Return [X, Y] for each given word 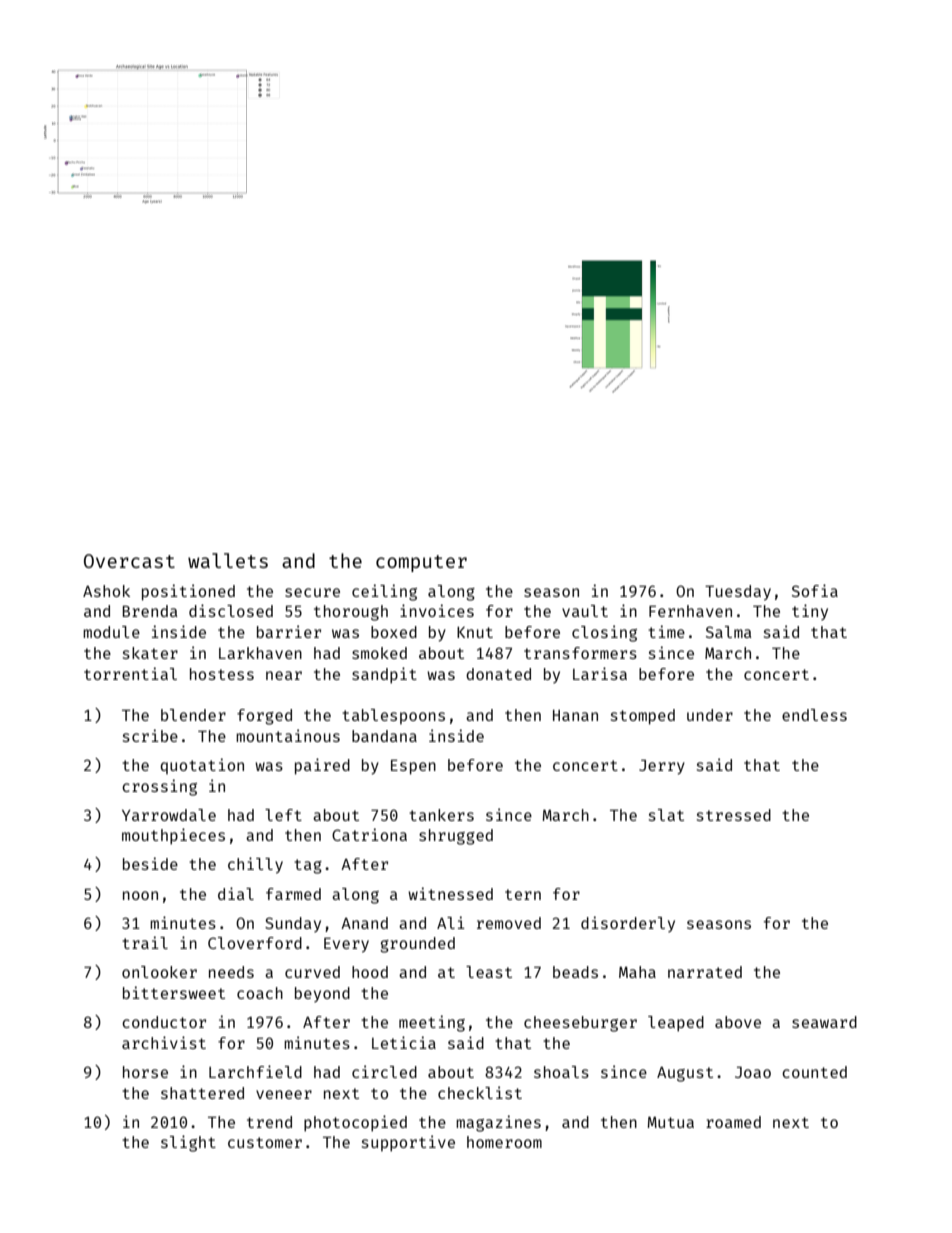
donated [498, 674]
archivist [164, 1042]
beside [150, 863]
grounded [417, 945]
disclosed [231, 610]
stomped [643, 717]
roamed [733, 1122]
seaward [824, 1022]
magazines [498, 1123]
